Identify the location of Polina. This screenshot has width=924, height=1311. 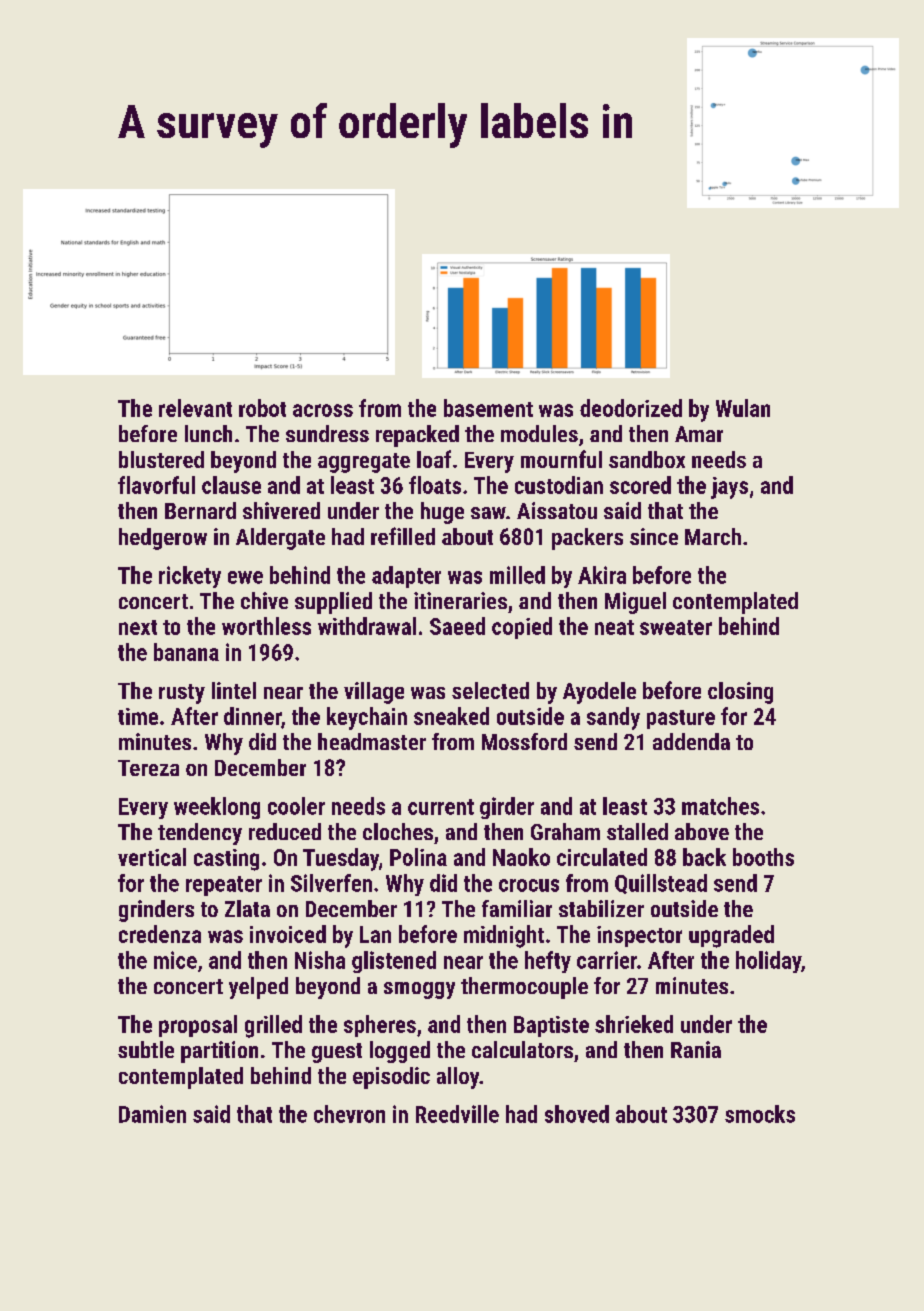
(418, 857).
